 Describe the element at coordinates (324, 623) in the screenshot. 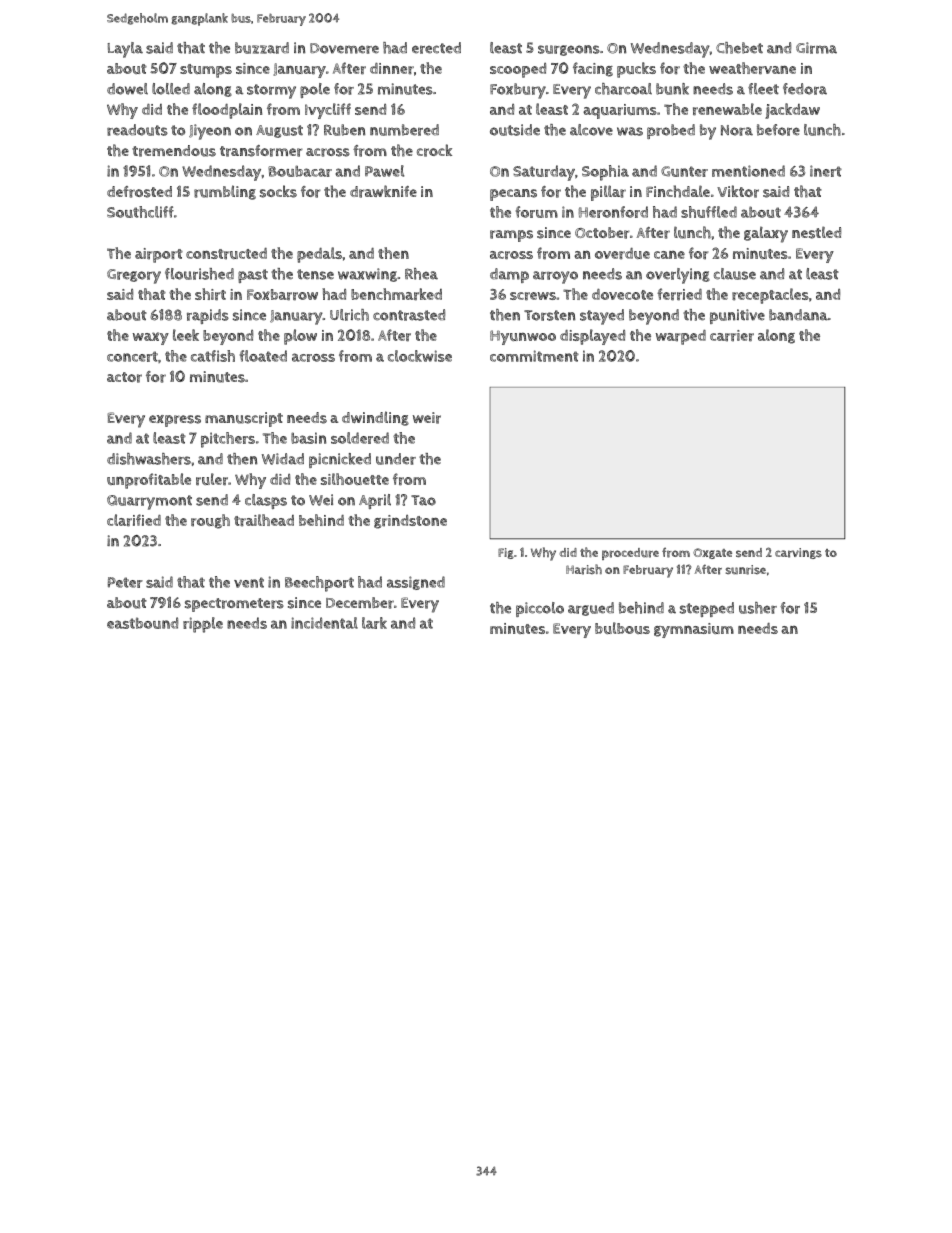

I see `incidental` at that location.
